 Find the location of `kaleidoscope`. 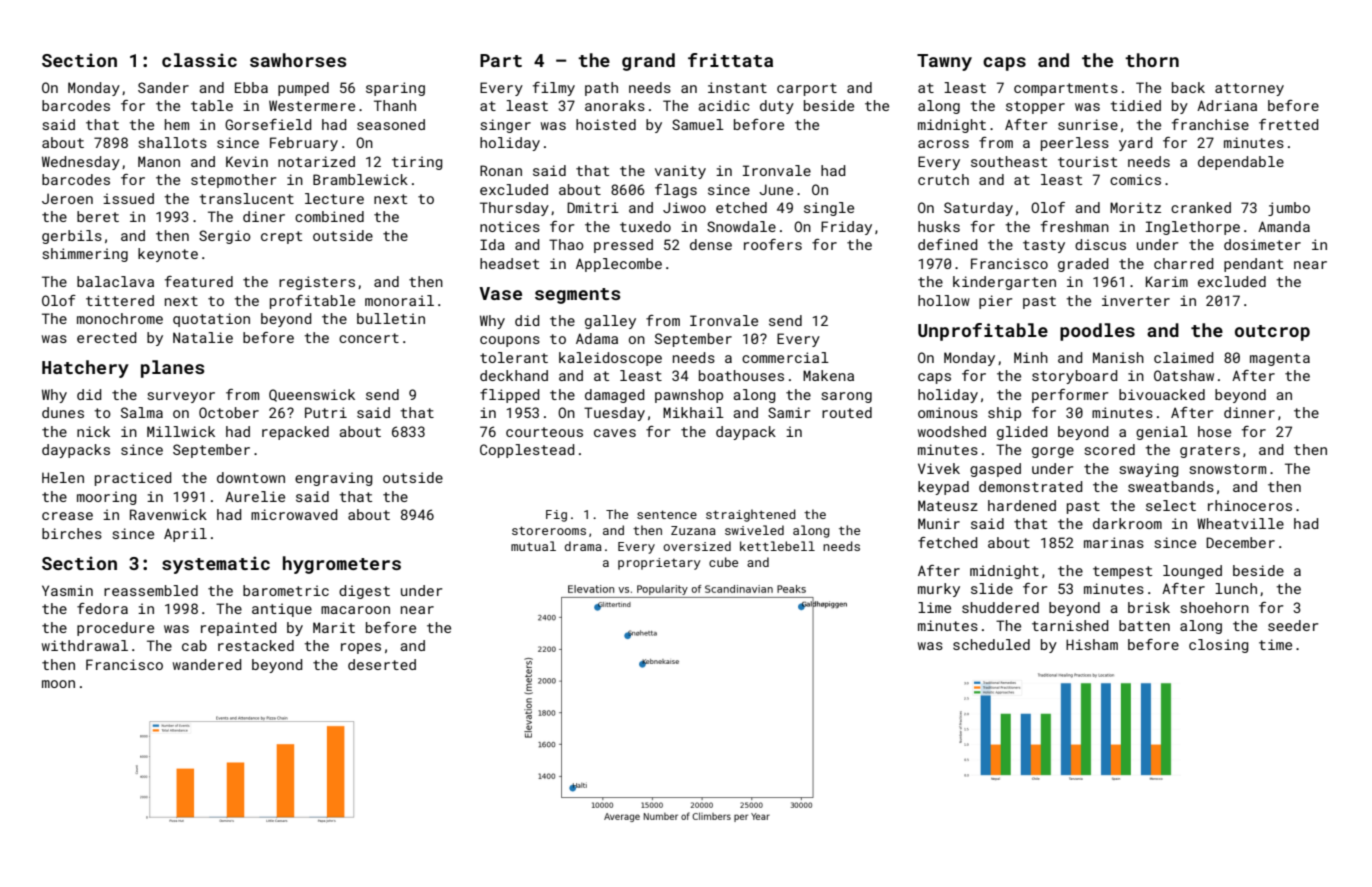

kaleidoscope is located at coordinates (610, 359).
